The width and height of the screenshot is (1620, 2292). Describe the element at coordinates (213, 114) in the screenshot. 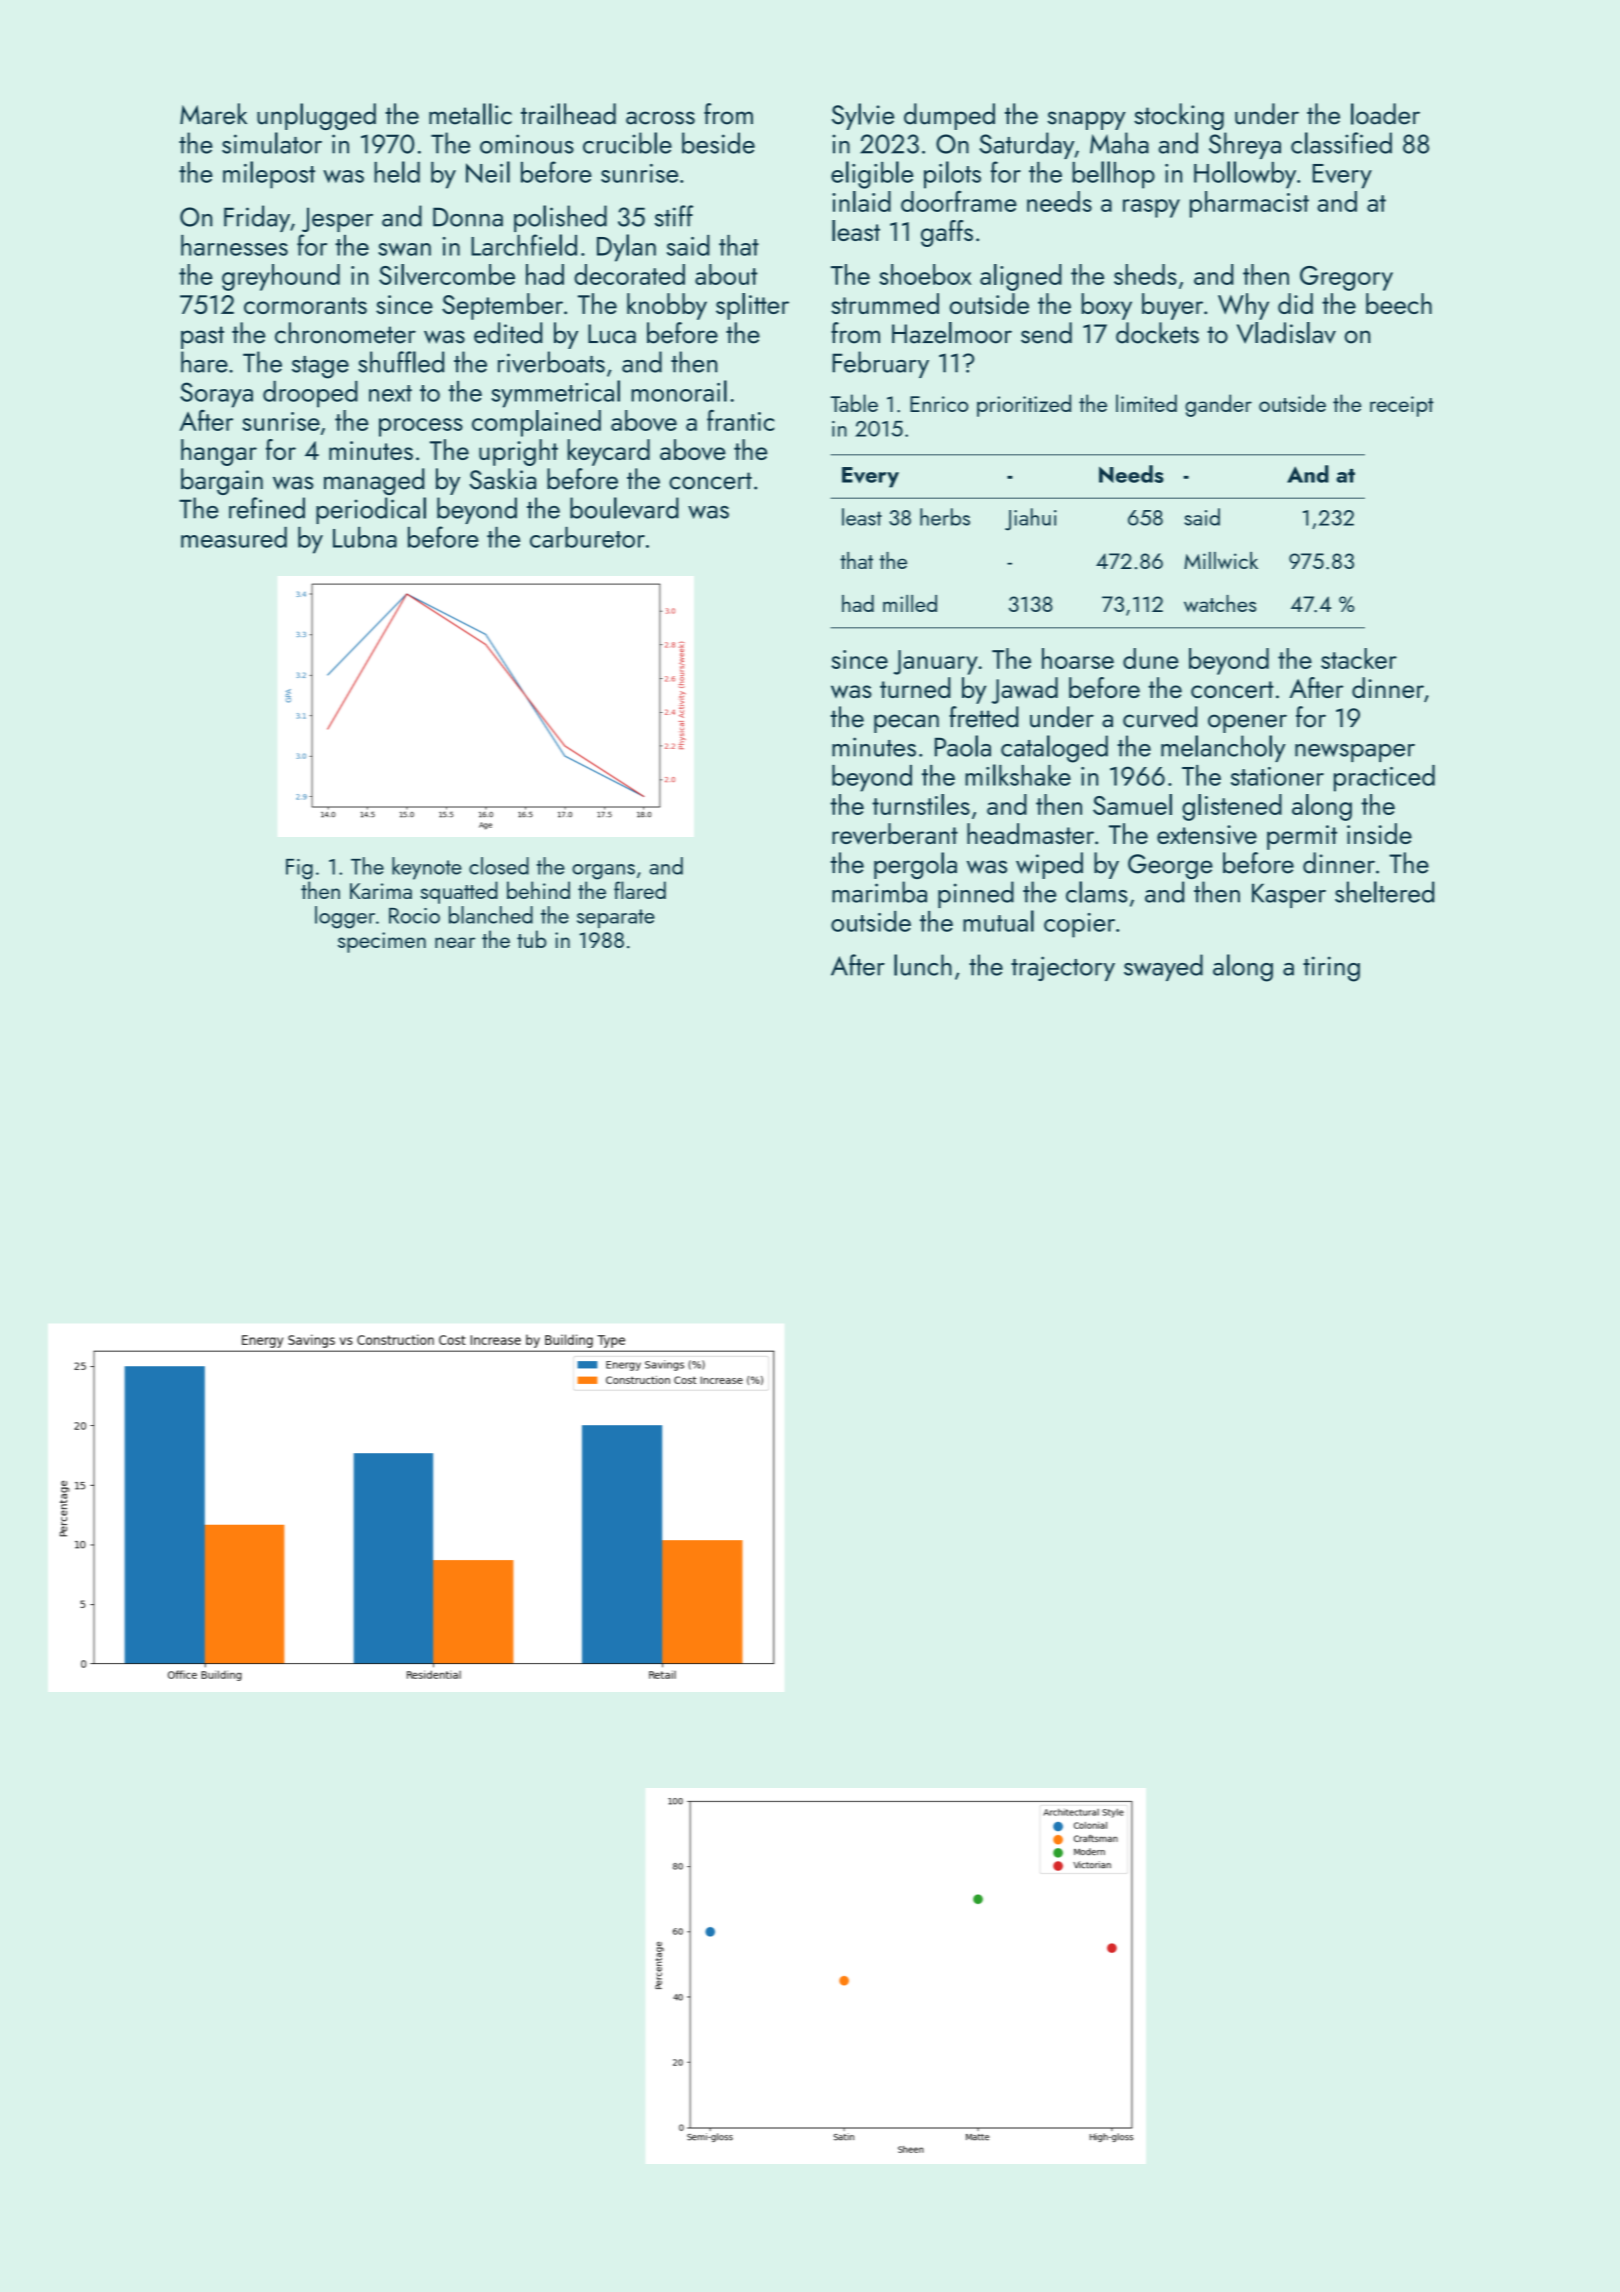

I see `Marek` at that location.
